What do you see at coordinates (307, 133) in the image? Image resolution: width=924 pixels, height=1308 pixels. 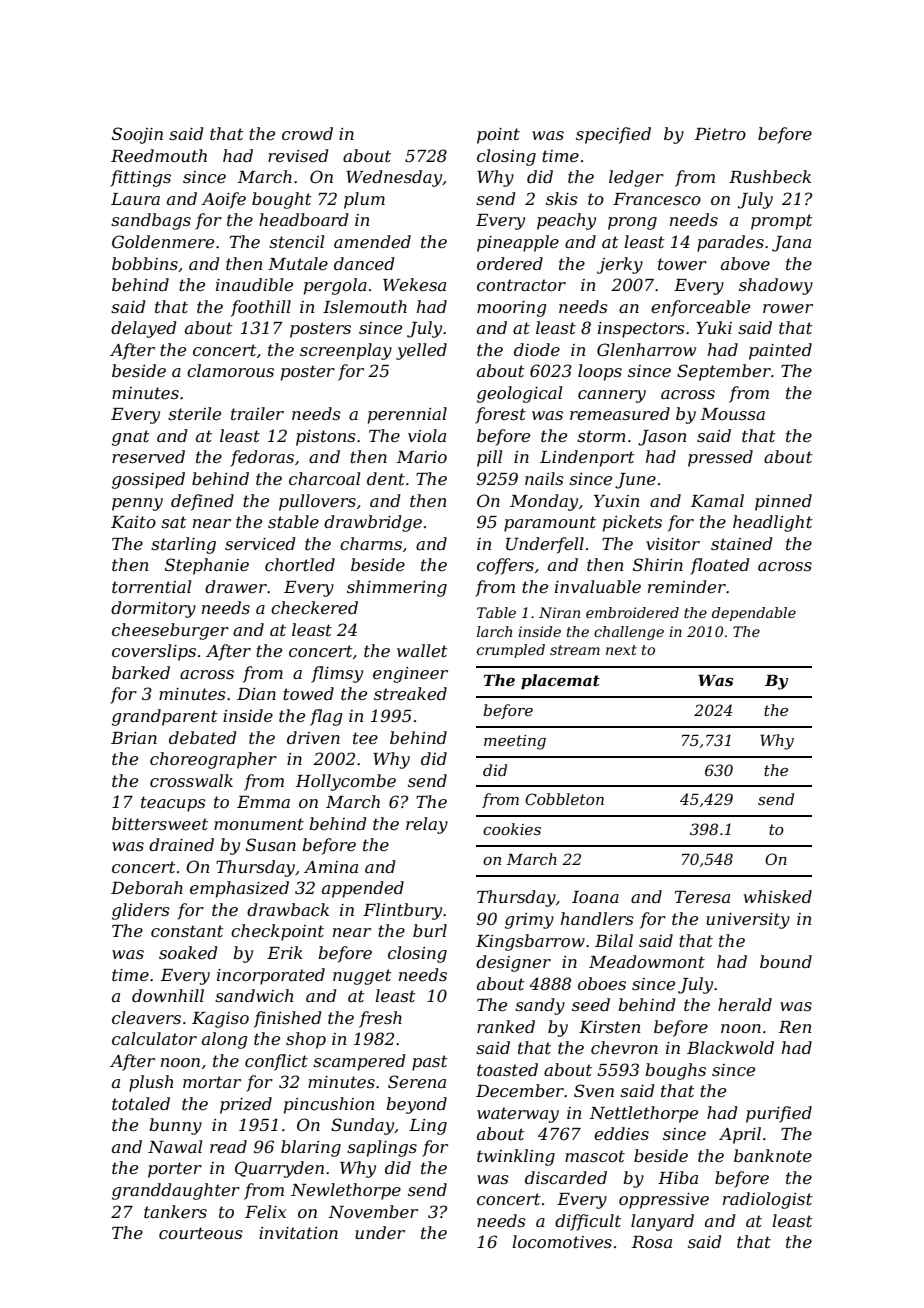 I see `crowd` at bounding box center [307, 133].
